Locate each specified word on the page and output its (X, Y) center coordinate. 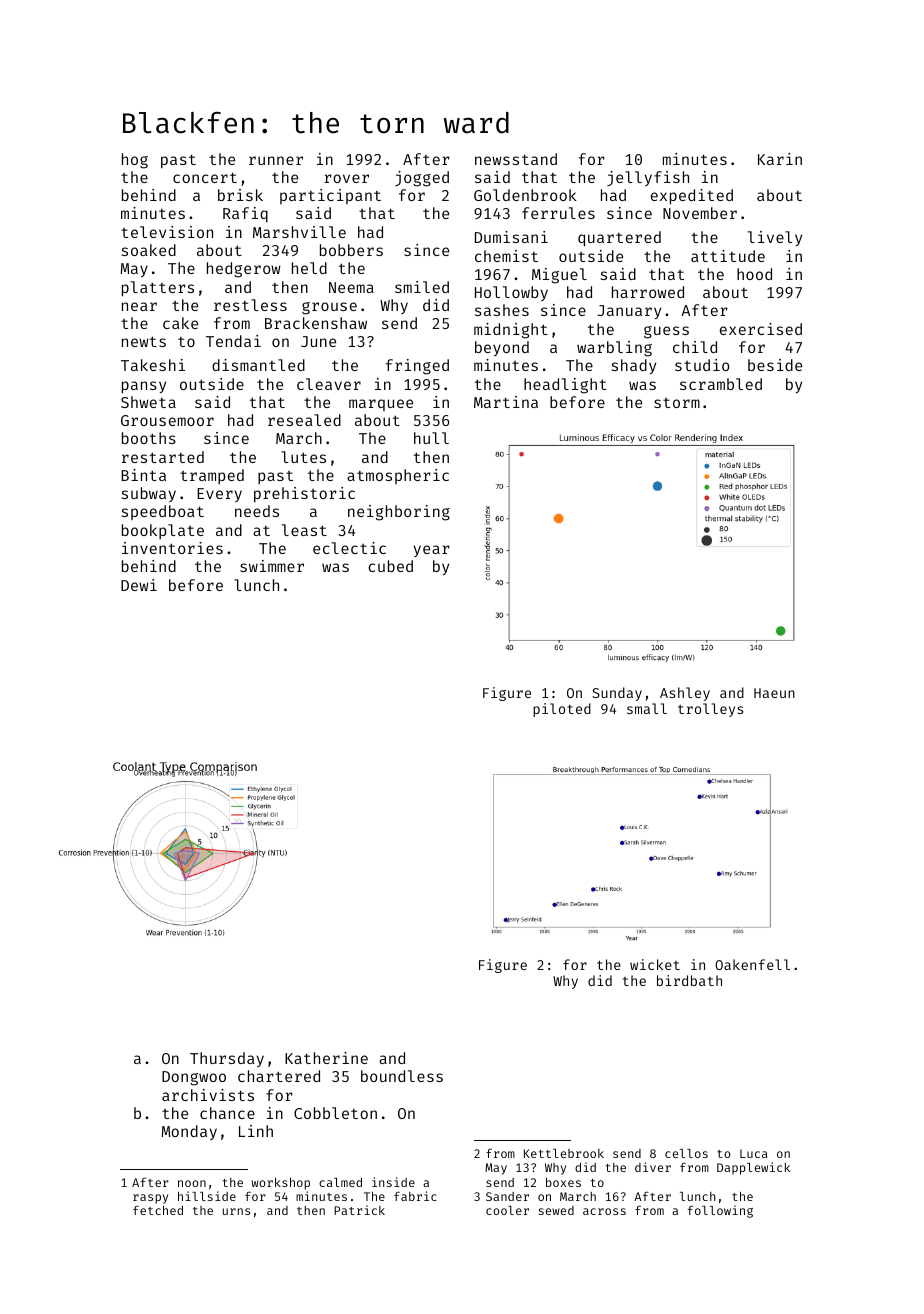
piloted (562, 710)
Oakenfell (752, 964)
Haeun (774, 693)
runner (276, 160)
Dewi (139, 585)
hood (754, 274)
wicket (655, 964)
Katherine (326, 1058)
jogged (422, 179)
